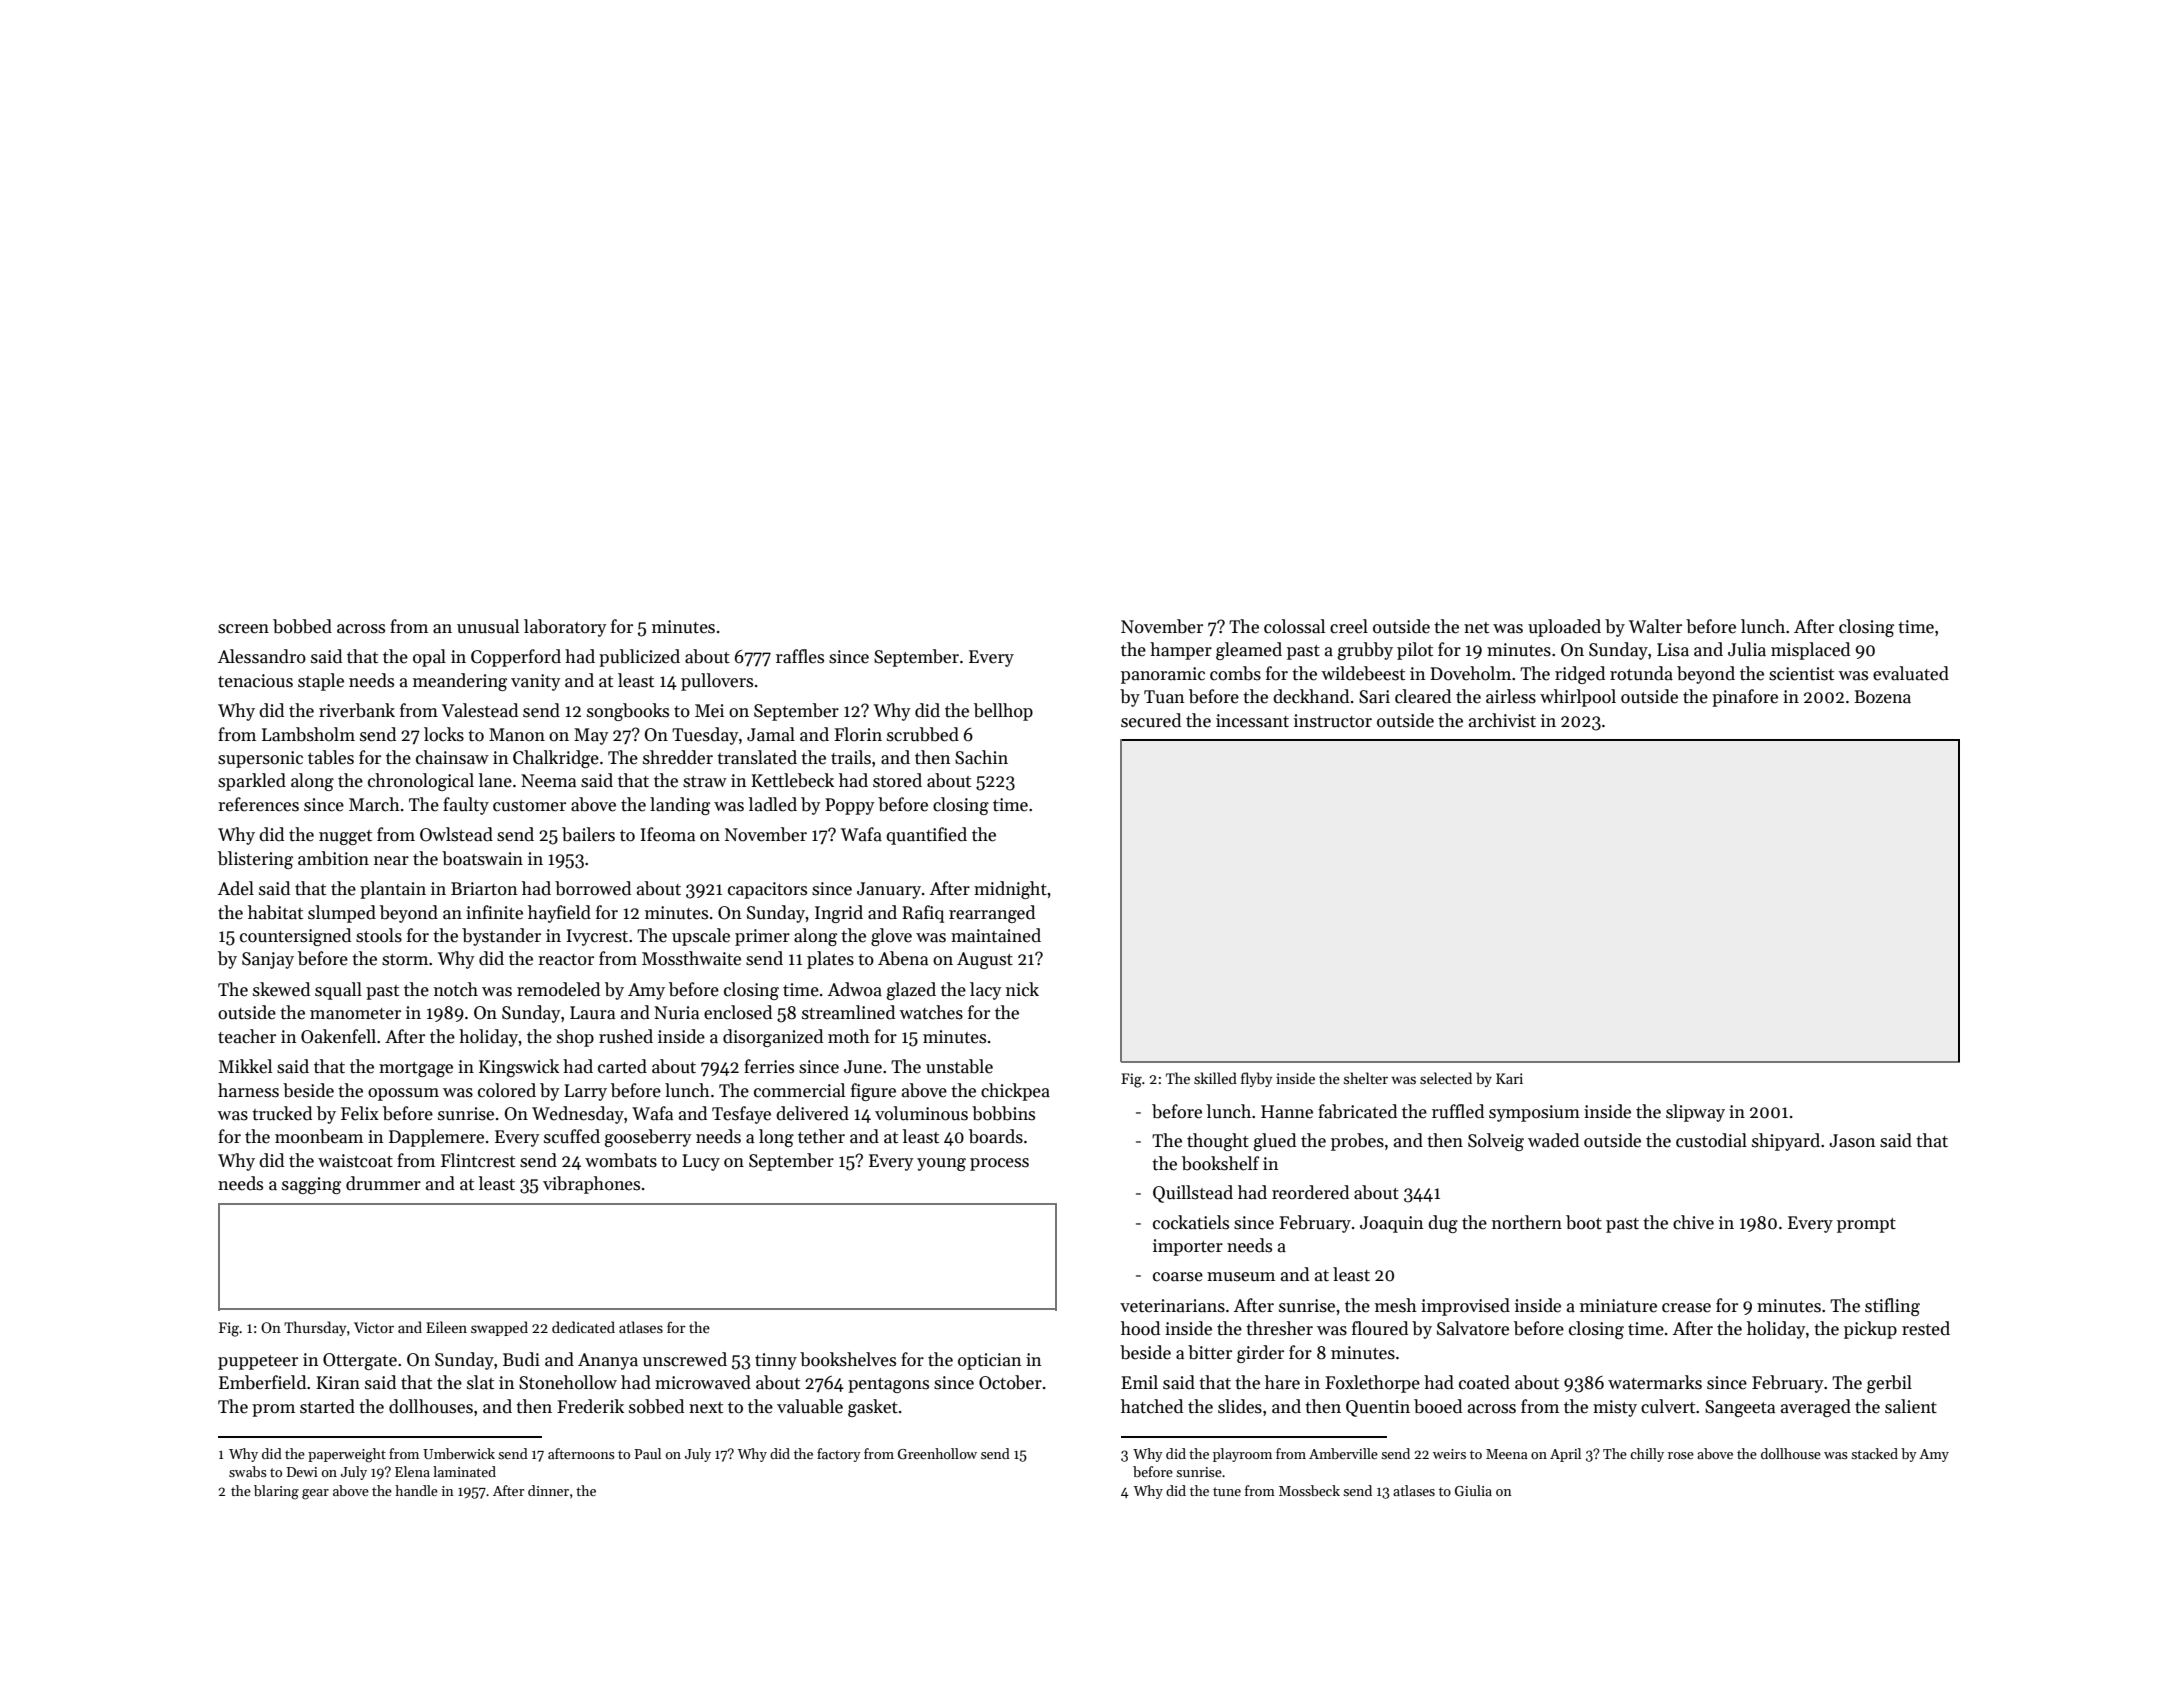  Describe the element at coordinates (1140, 1328) in the page. I see `hood` at that location.
